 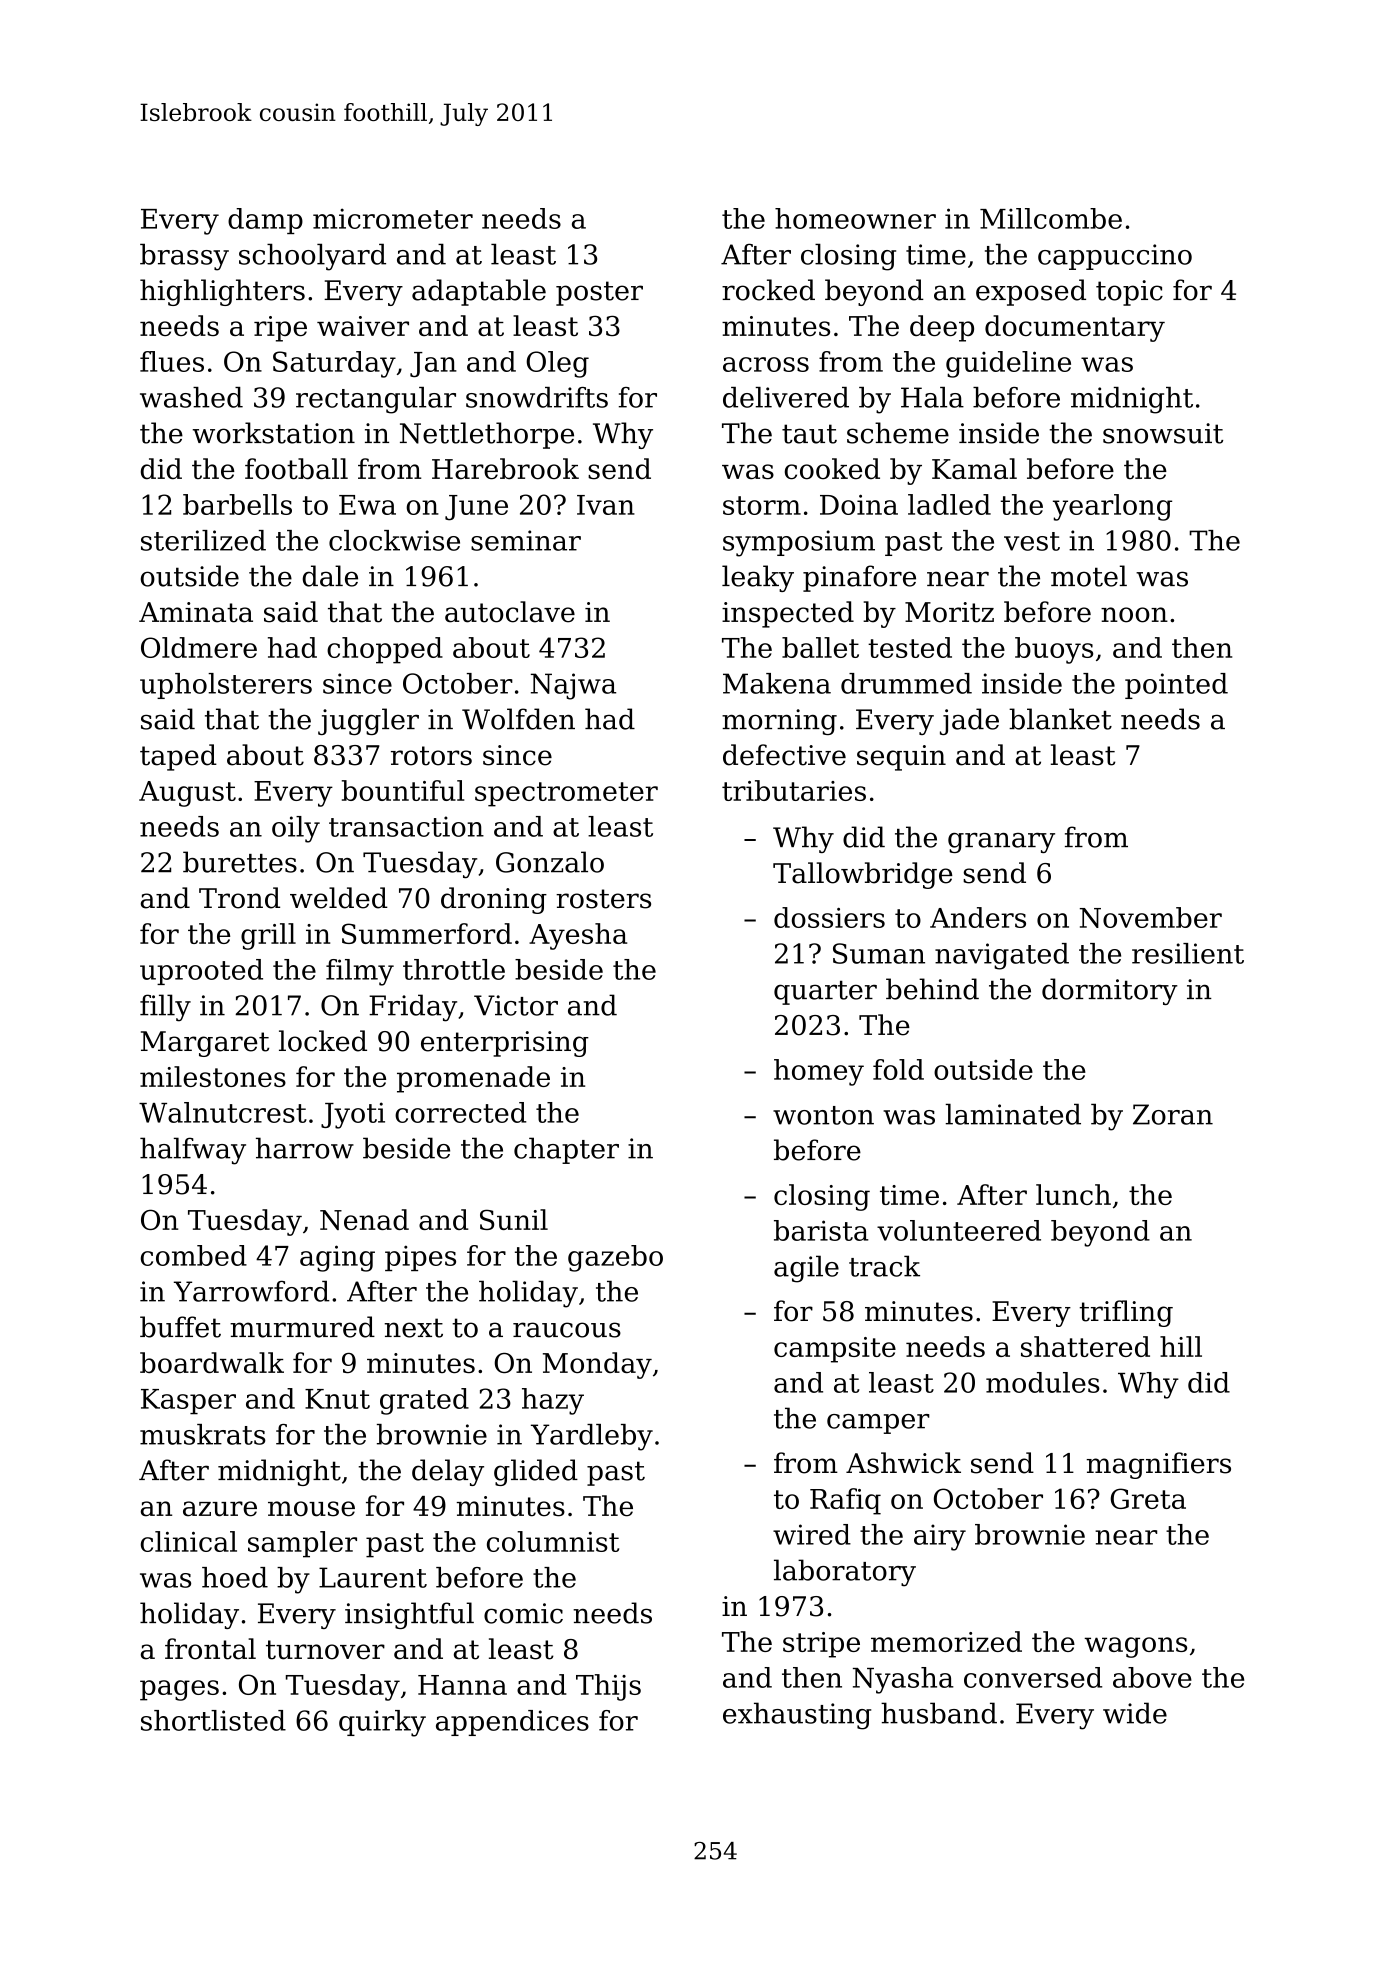 What do you see at coordinates (1051, 218) in the page?
I see `Millcombe` at bounding box center [1051, 218].
